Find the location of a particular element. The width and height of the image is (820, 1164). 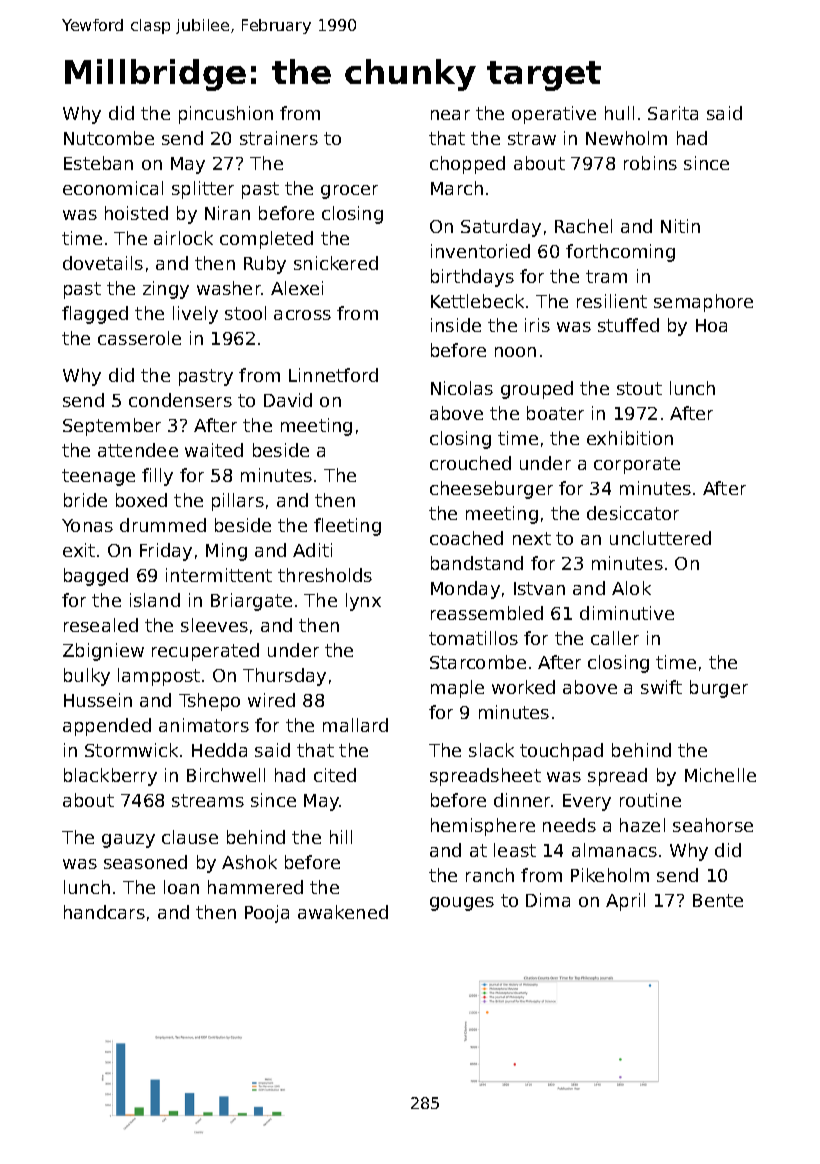

Nitin is located at coordinates (680, 226).
